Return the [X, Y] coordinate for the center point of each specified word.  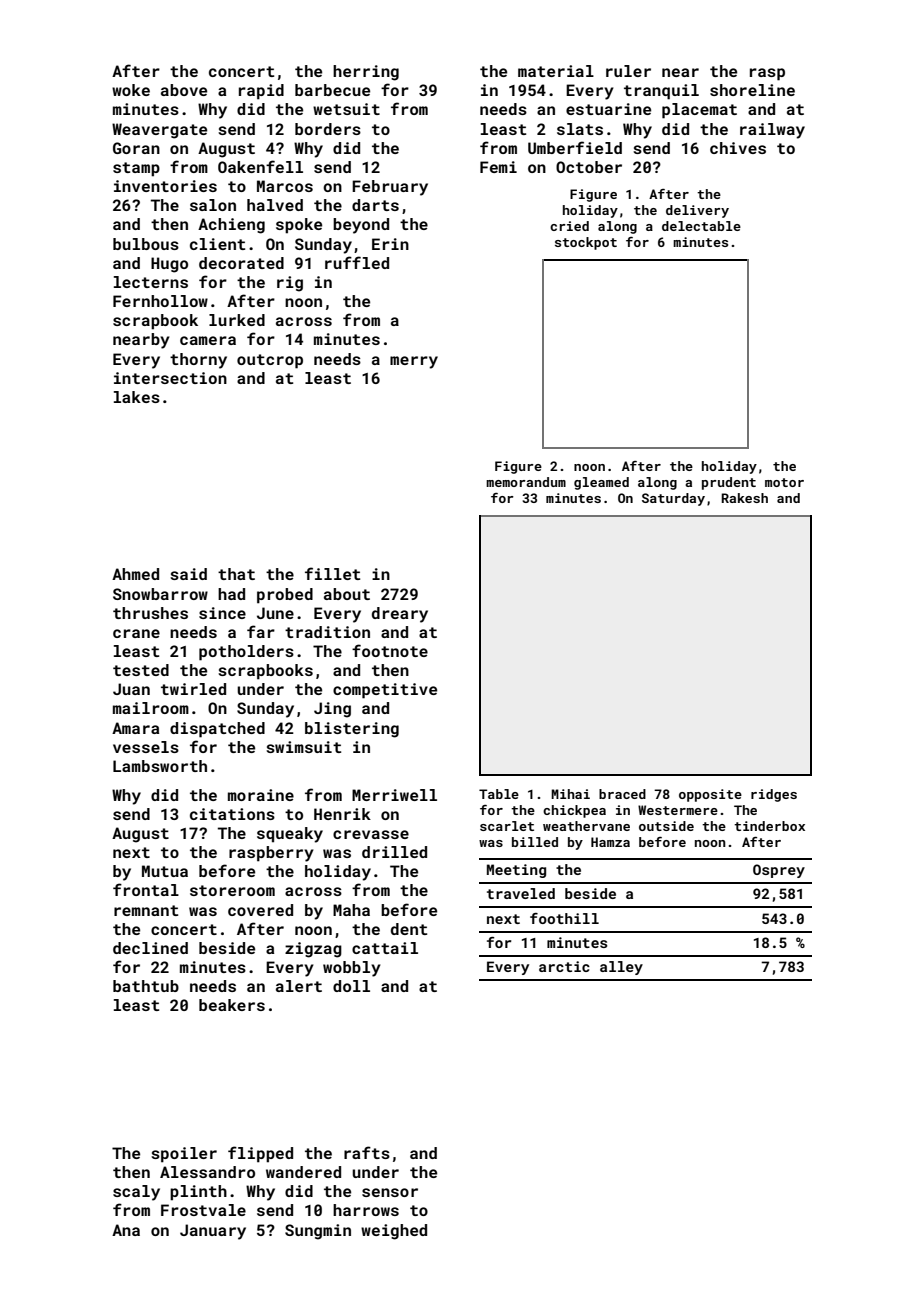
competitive [385, 691]
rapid [261, 92]
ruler [628, 71]
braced [622, 794]
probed [285, 596]
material [556, 71]
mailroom [151, 708]
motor [784, 482]
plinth [198, 1193]
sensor [390, 1192]
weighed [394, 1232]
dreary [400, 615]
